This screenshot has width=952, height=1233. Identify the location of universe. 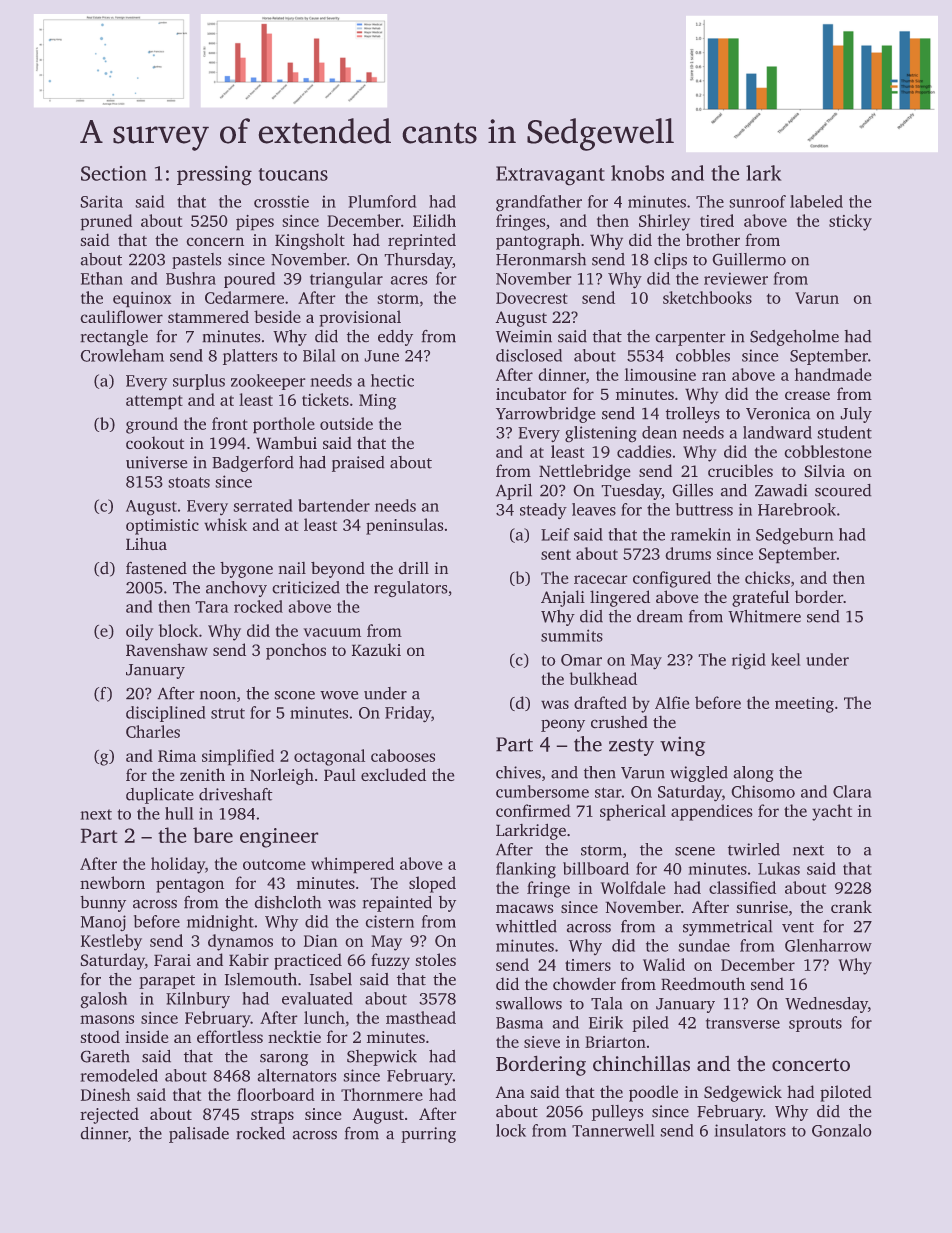
(156, 462).
